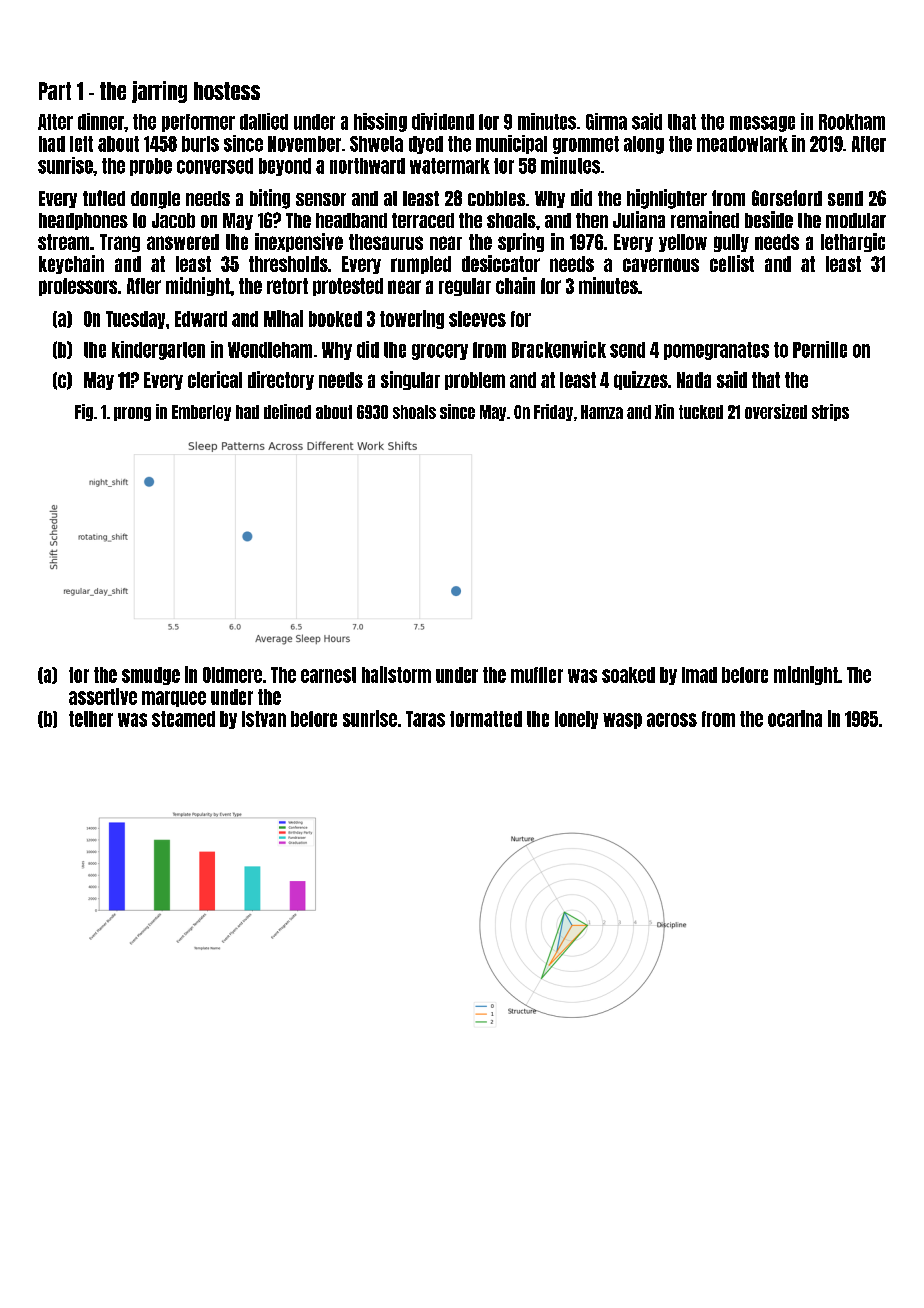 This screenshot has width=924, height=1308. Describe the element at coordinates (410, 380) in the screenshot. I see `singular` at that location.
